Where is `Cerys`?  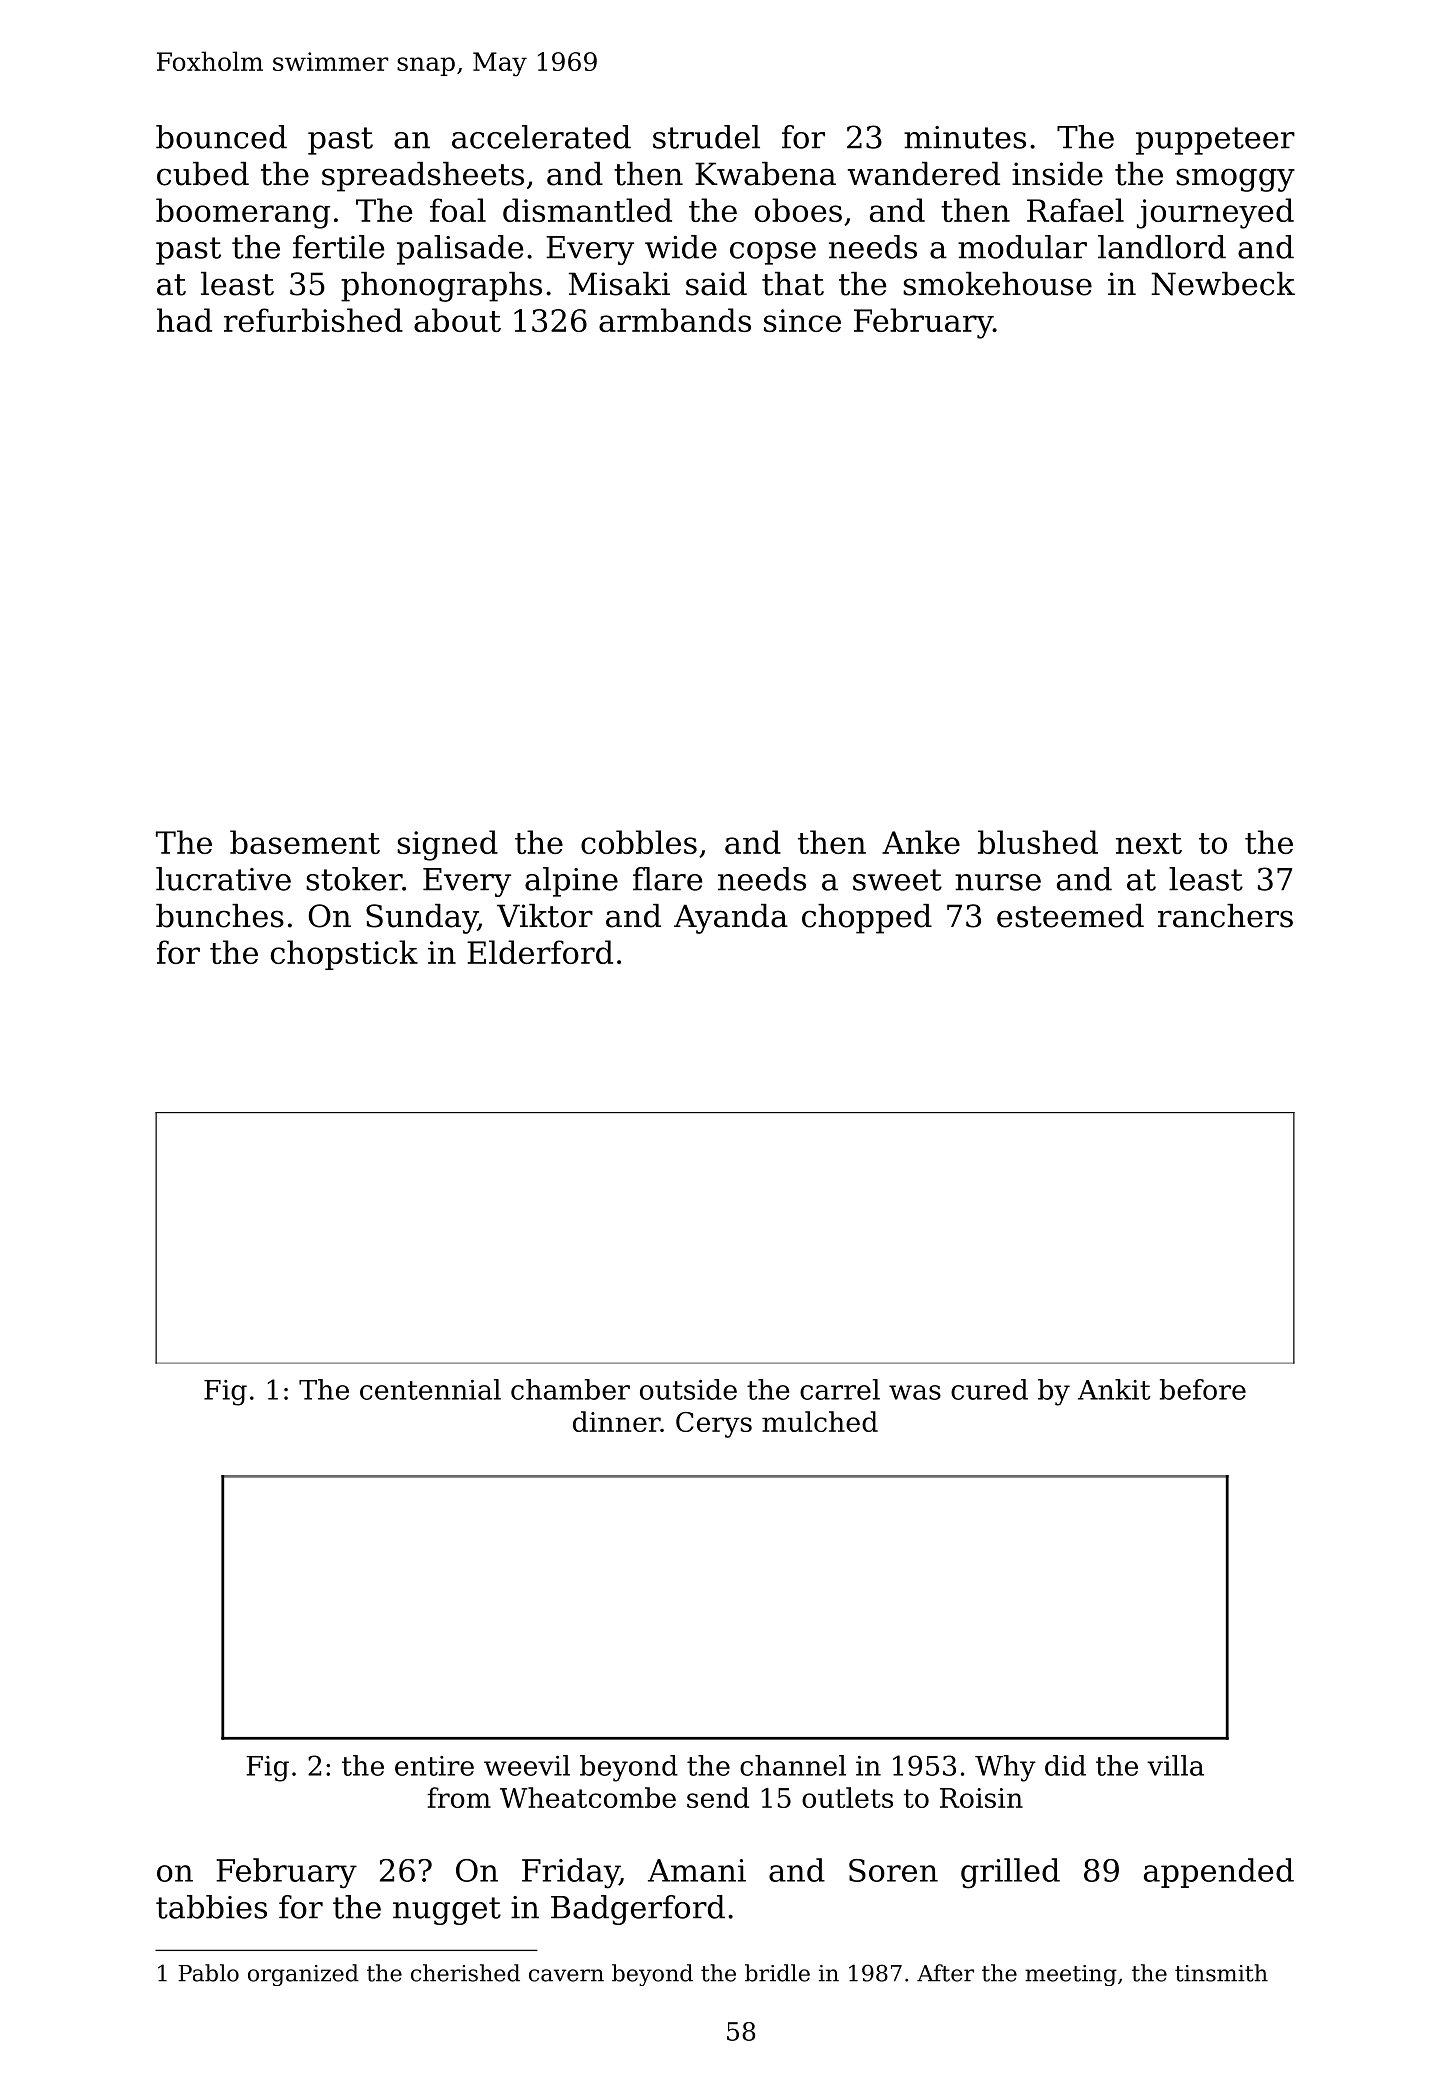 Cerys is located at coordinates (714, 1425).
